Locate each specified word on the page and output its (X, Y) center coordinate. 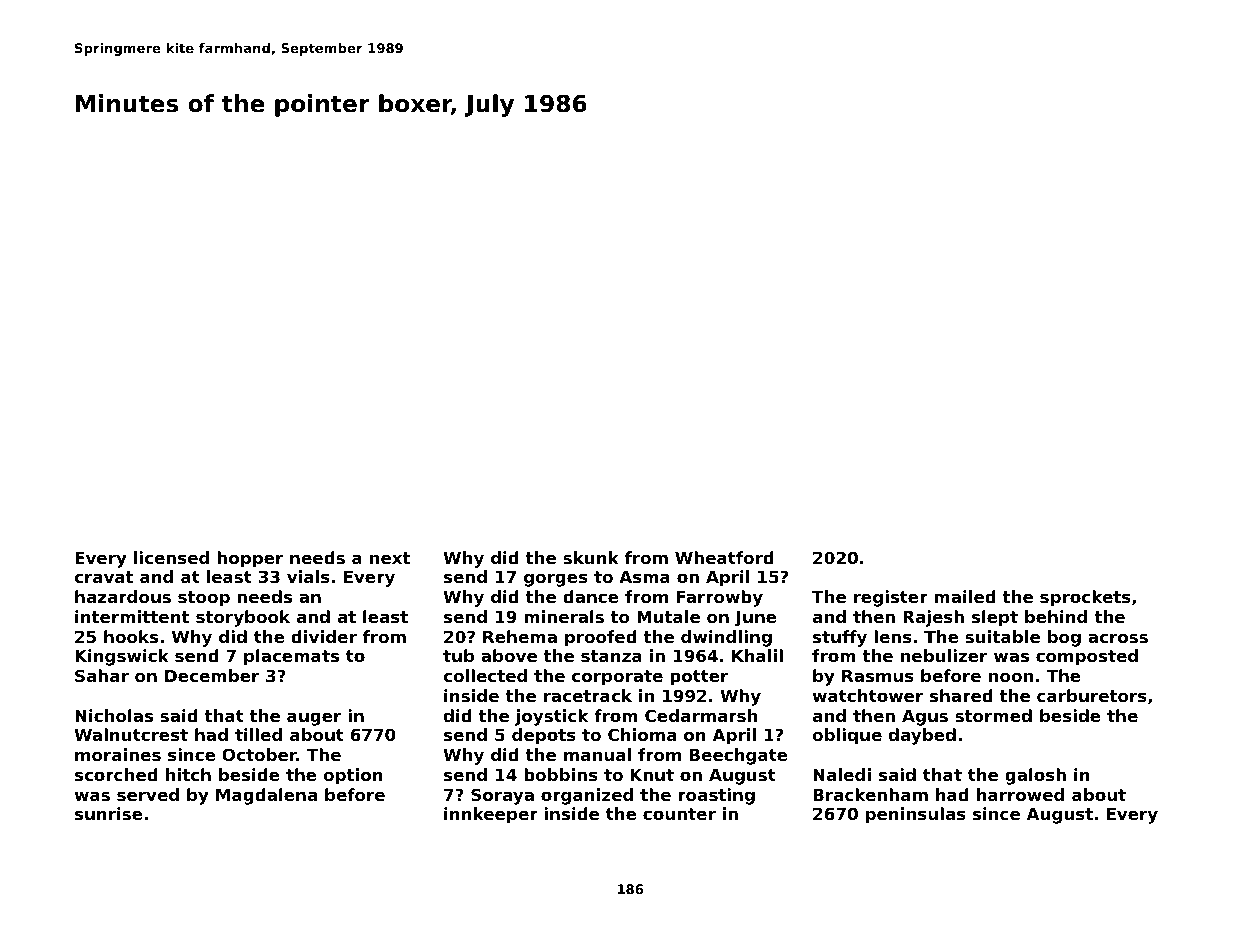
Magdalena (266, 796)
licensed (171, 557)
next (390, 558)
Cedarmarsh (701, 715)
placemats (291, 657)
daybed (922, 736)
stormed (993, 715)
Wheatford (724, 557)
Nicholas (114, 715)
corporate (617, 678)
